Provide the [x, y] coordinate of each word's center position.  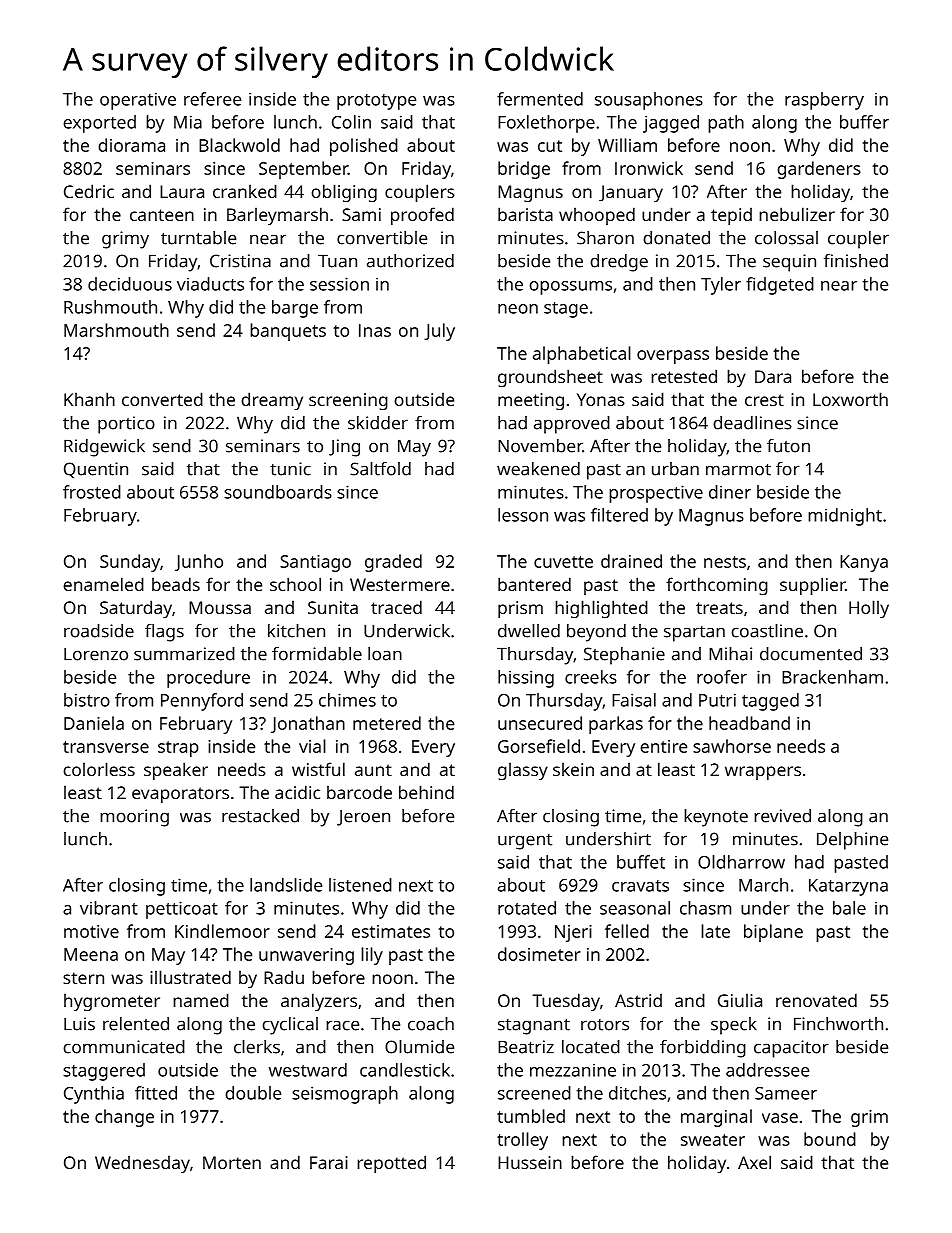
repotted [391, 1164]
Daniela [94, 723]
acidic [297, 792]
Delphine [852, 841]
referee [212, 99]
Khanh [89, 399]
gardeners [819, 170]
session [339, 284]
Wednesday [142, 1164]
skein [573, 769]
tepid [731, 216]
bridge [524, 170]
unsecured [540, 723]
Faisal [634, 700]
